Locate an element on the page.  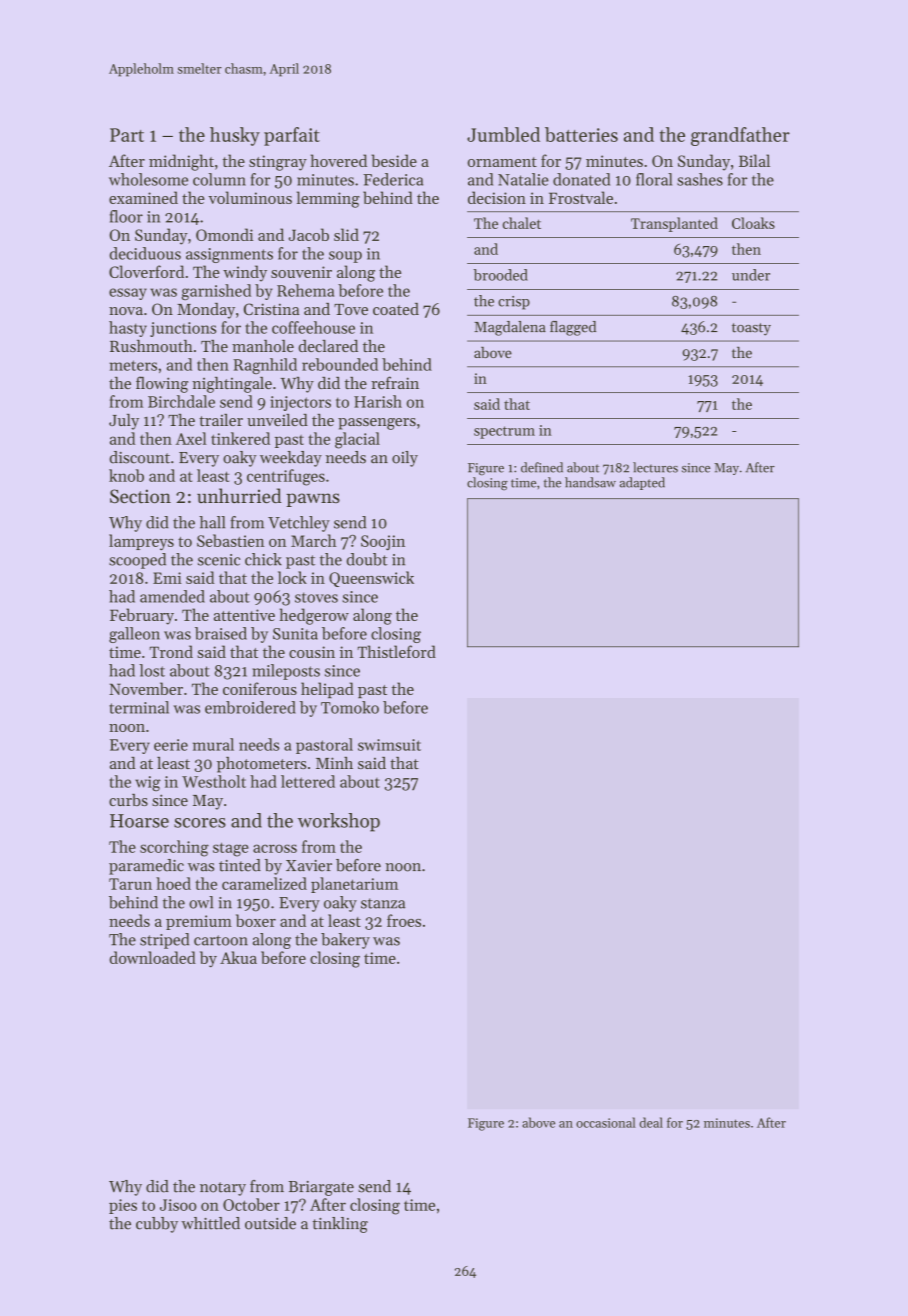
occasional is located at coordinates (606, 1122).
